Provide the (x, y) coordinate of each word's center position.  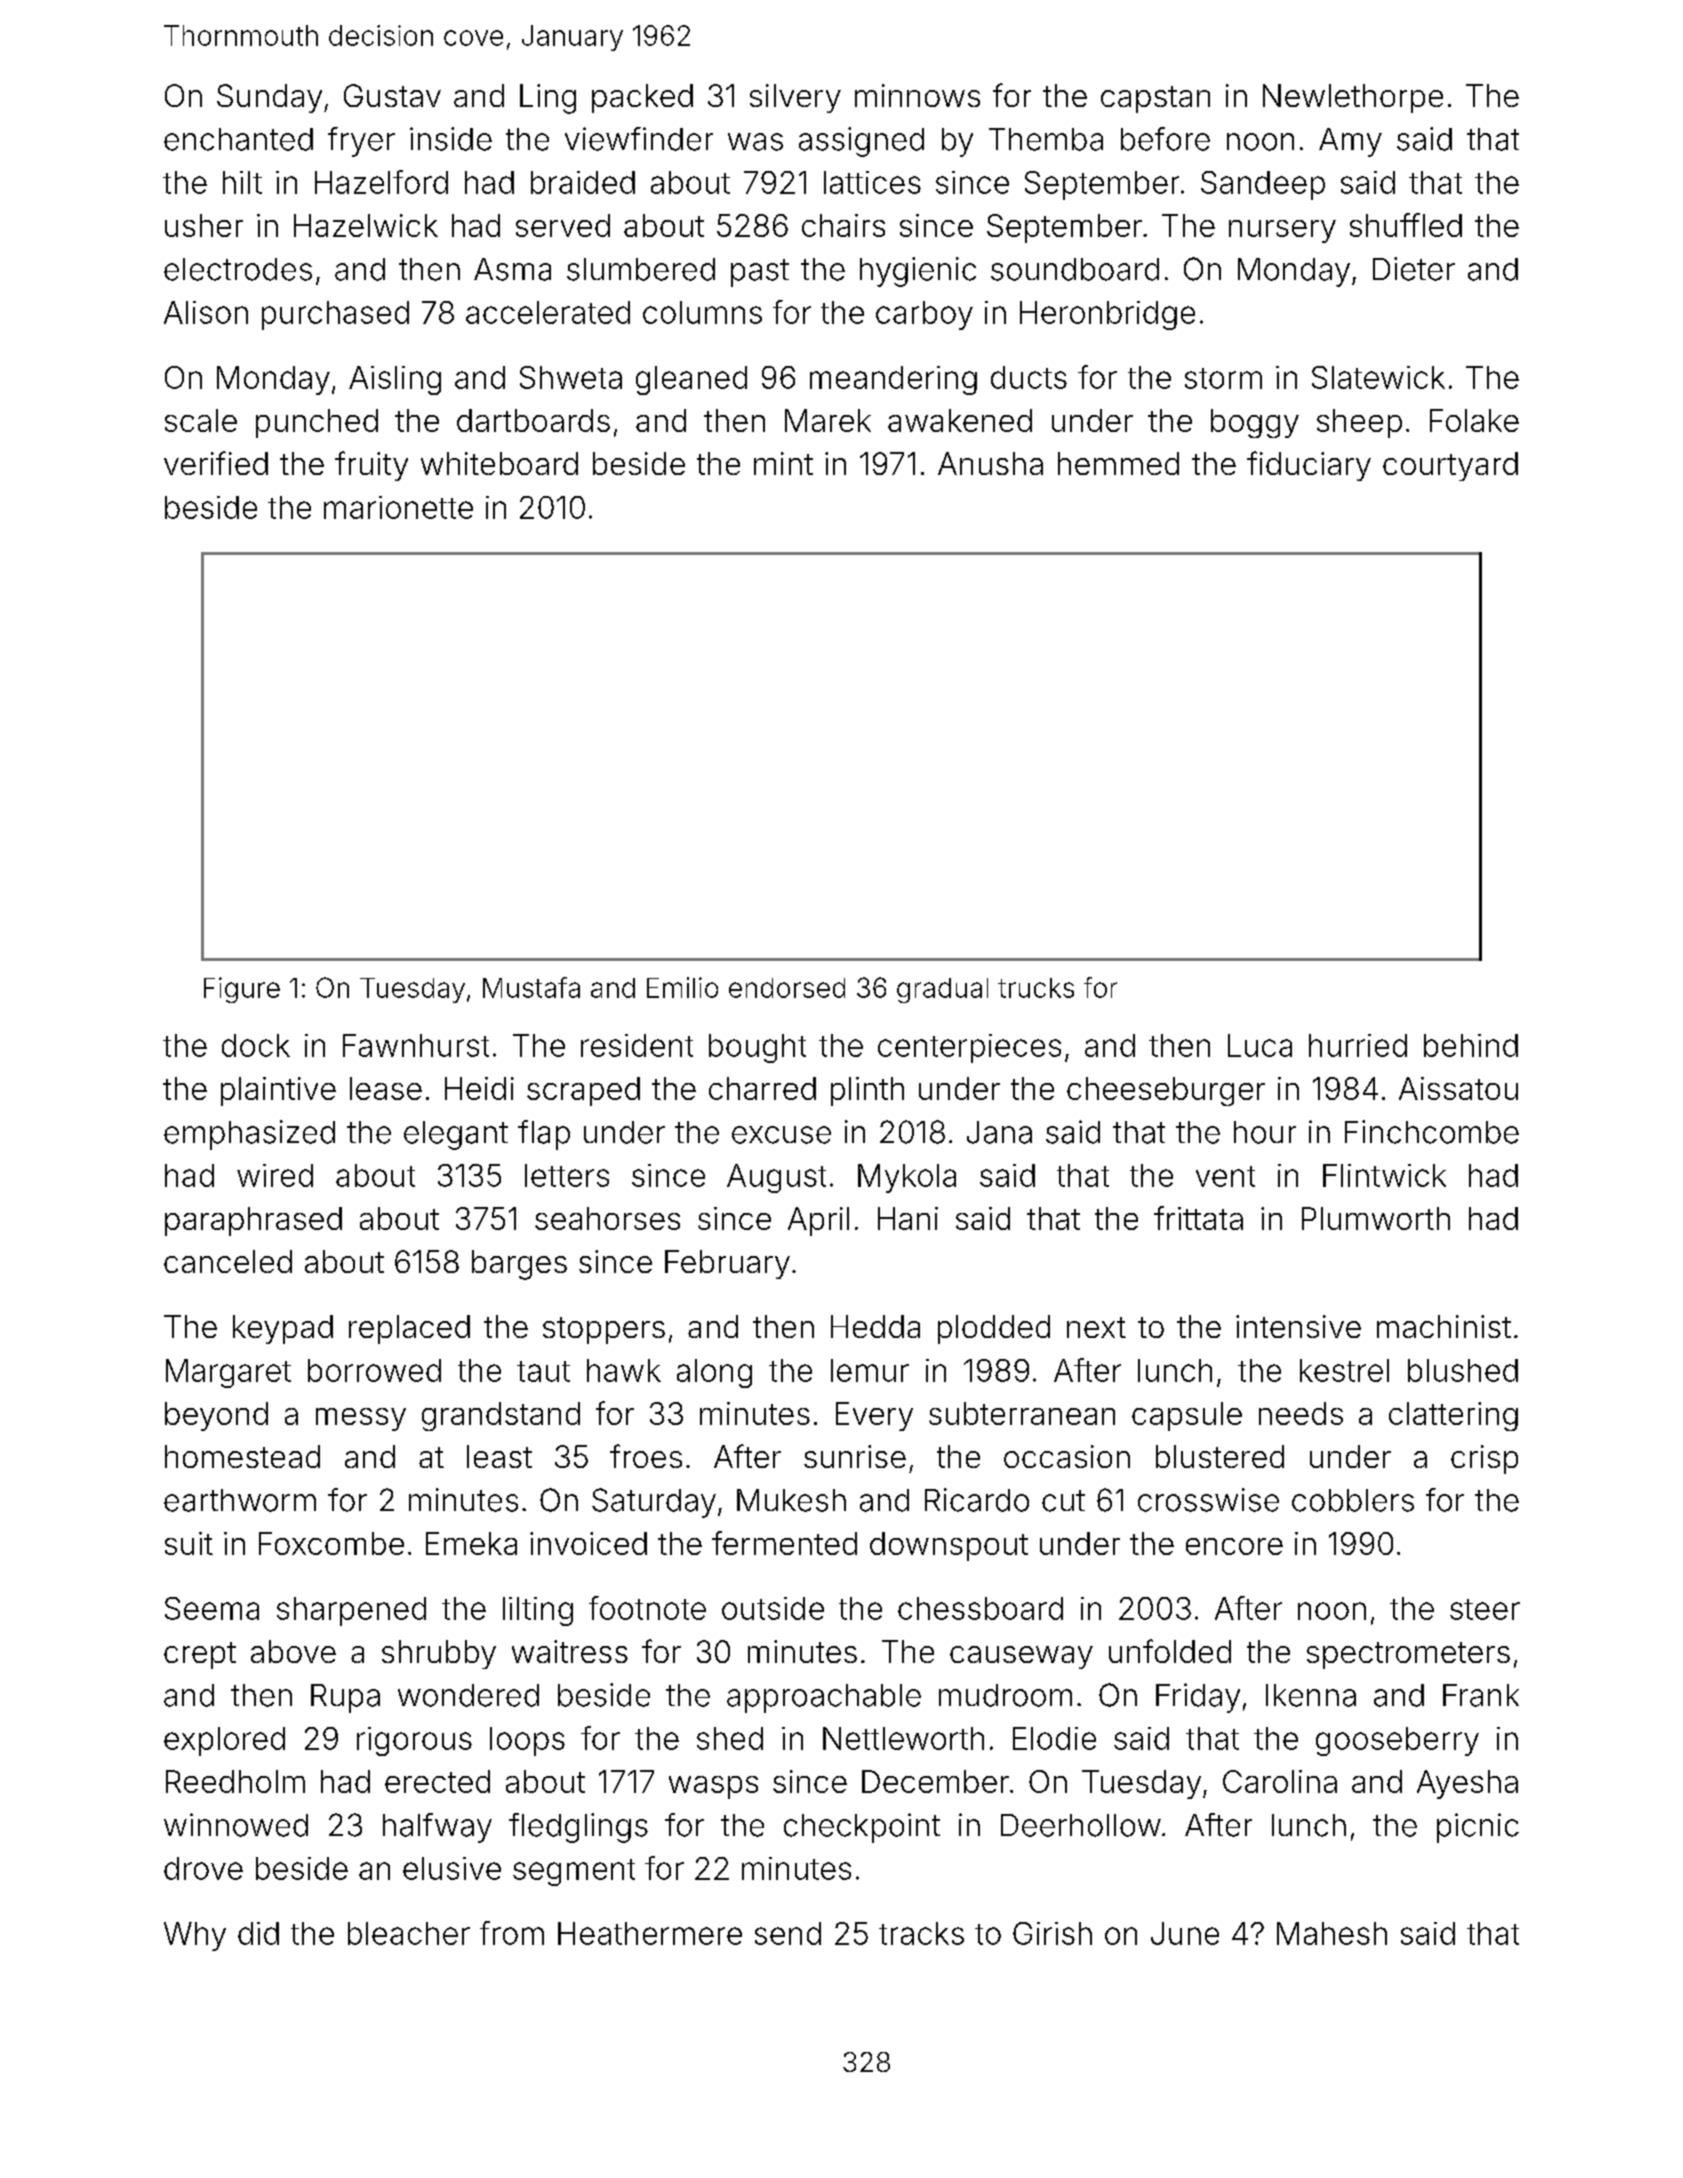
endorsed (787, 988)
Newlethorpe (1353, 98)
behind (1471, 1045)
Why (195, 1936)
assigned (861, 142)
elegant (456, 1135)
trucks (1036, 988)
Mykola (907, 1178)
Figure (242, 990)
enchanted (238, 139)
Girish (1052, 1933)
